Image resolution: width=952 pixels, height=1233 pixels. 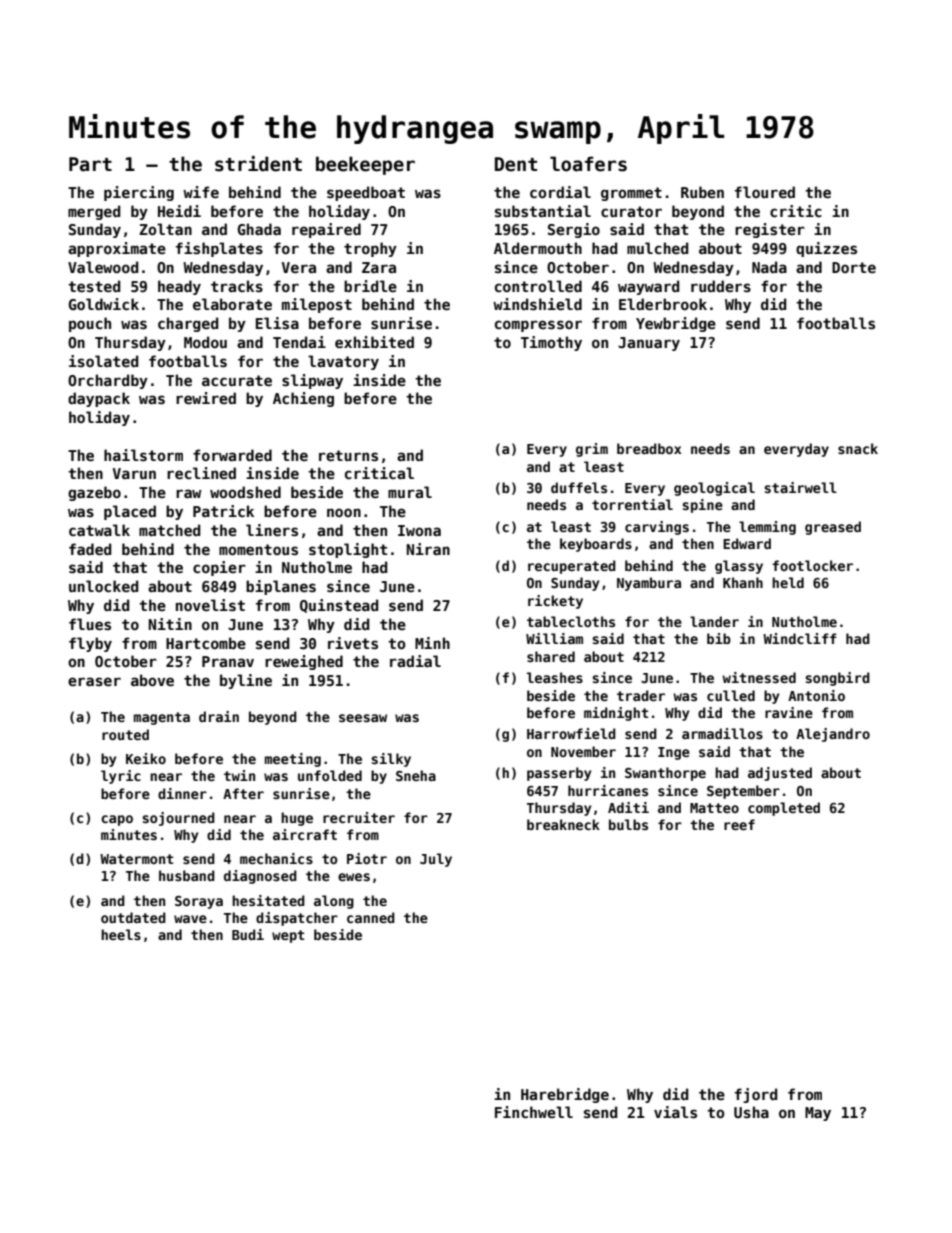 What do you see at coordinates (379, 267) in the screenshot?
I see `Zara` at bounding box center [379, 267].
